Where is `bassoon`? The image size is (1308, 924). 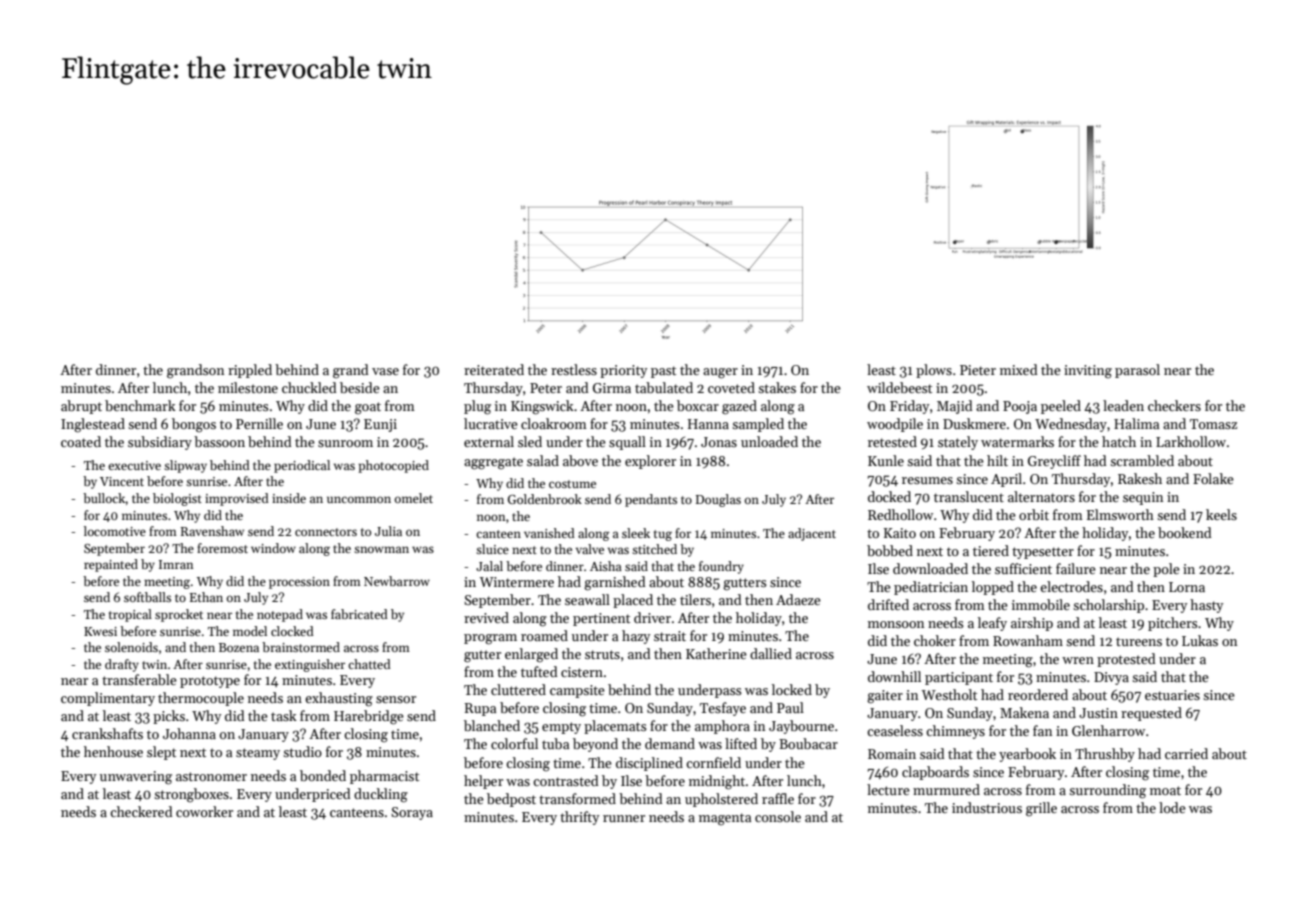
bassoon is located at coordinates (219, 441).
